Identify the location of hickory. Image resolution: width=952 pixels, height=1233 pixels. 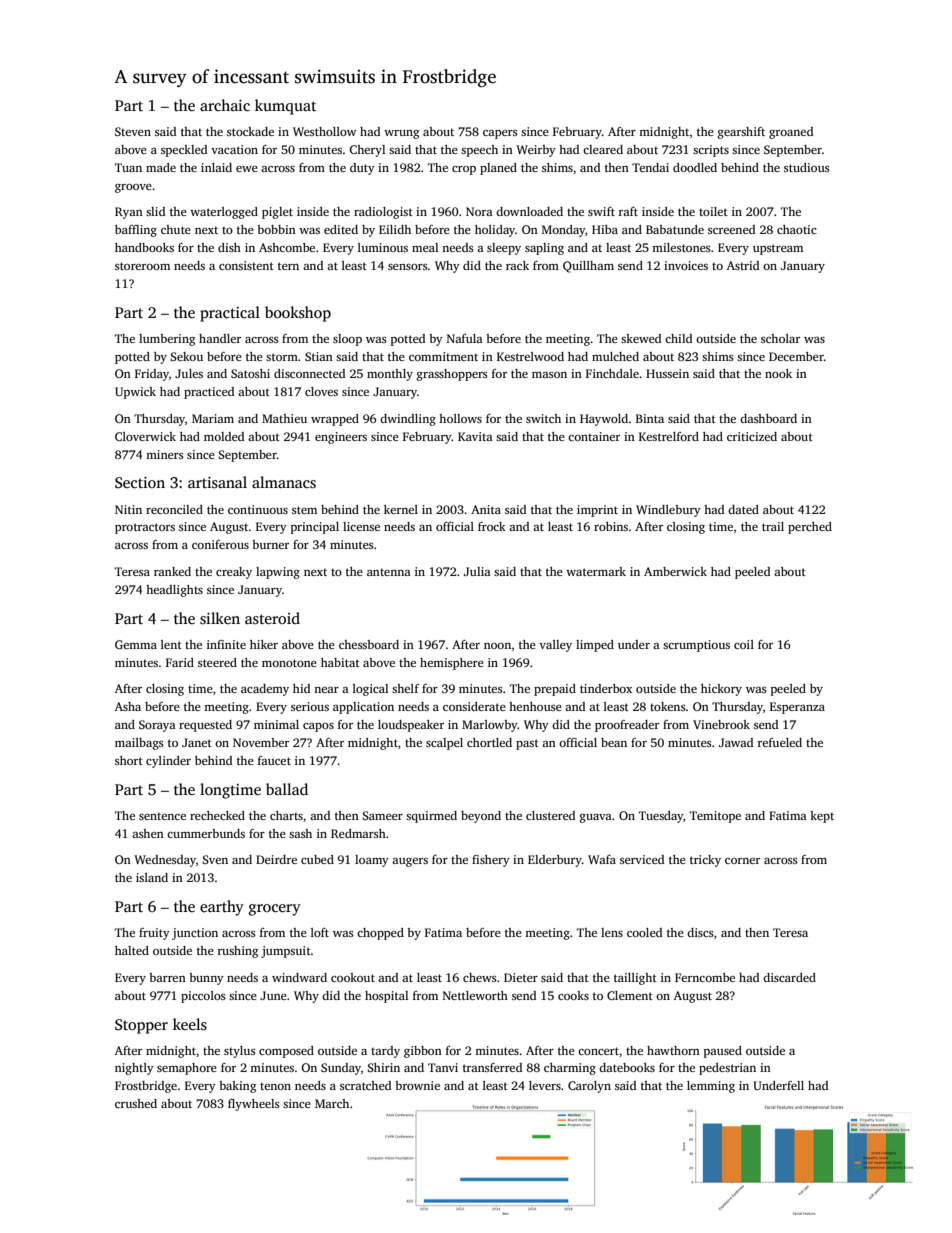
(721, 690).
